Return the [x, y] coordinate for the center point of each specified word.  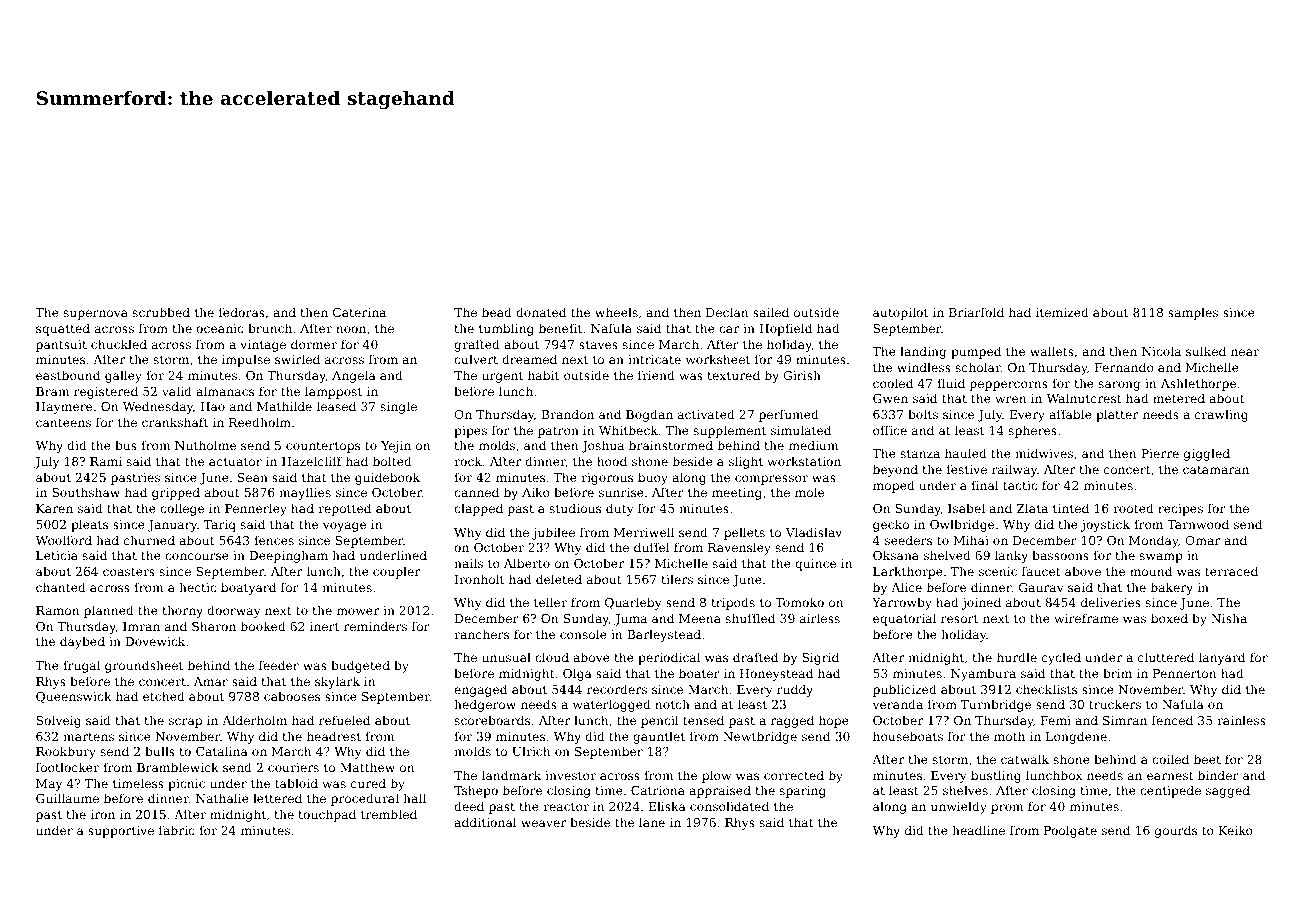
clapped [478, 509]
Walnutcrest [1084, 398]
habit [543, 375]
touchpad [327, 815]
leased [336, 406]
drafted [755, 657]
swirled [297, 359]
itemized [1062, 312]
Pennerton [1184, 673]
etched [164, 696]
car [729, 329]
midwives [1044, 453]
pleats [89, 525]
